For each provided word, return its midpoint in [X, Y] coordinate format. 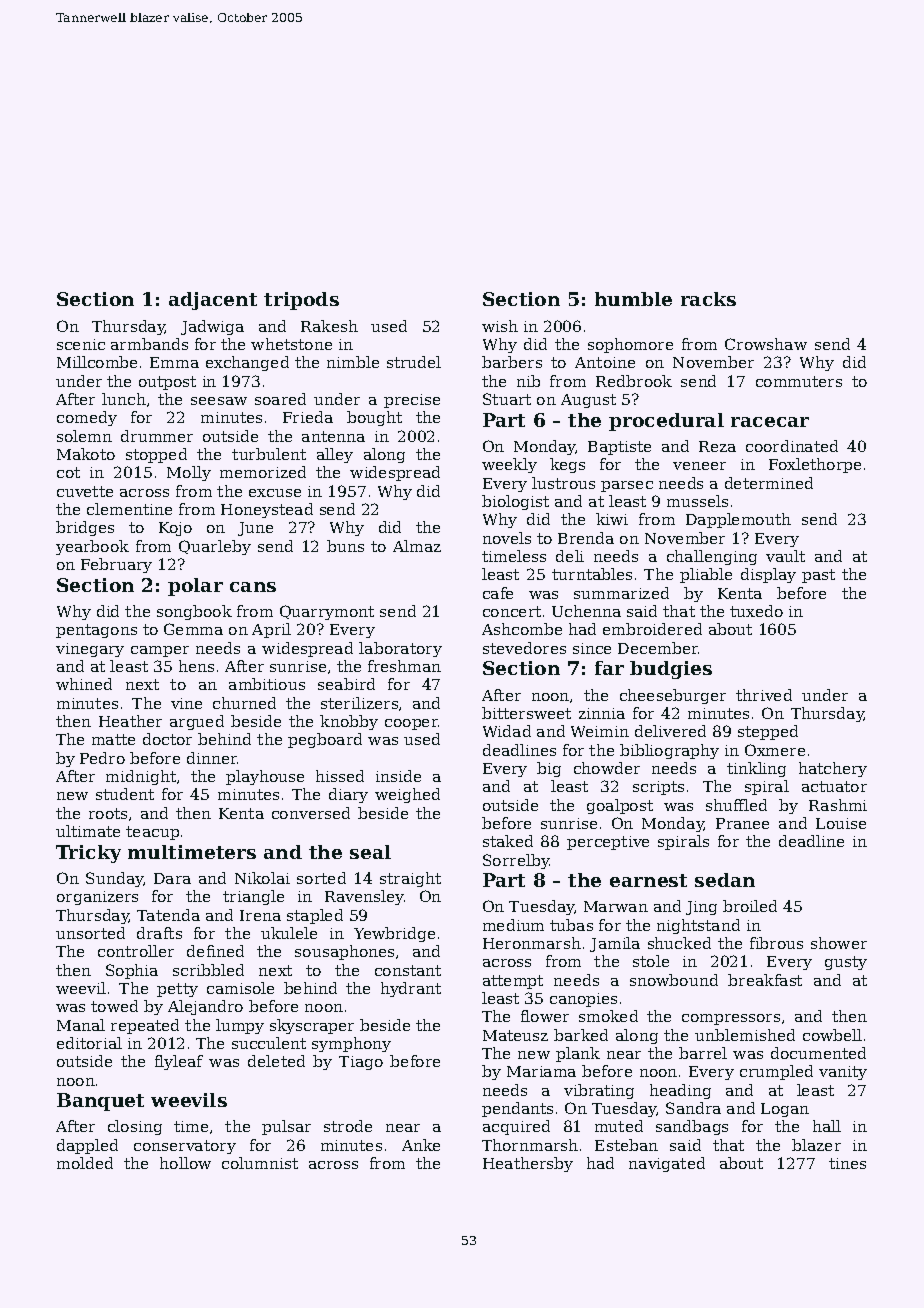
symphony [351, 1044]
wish [500, 326]
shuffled [736, 805]
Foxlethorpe [815, 465]
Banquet [100, 1102]
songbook [194, 612]
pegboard [325, 740]
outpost [167, 383]
